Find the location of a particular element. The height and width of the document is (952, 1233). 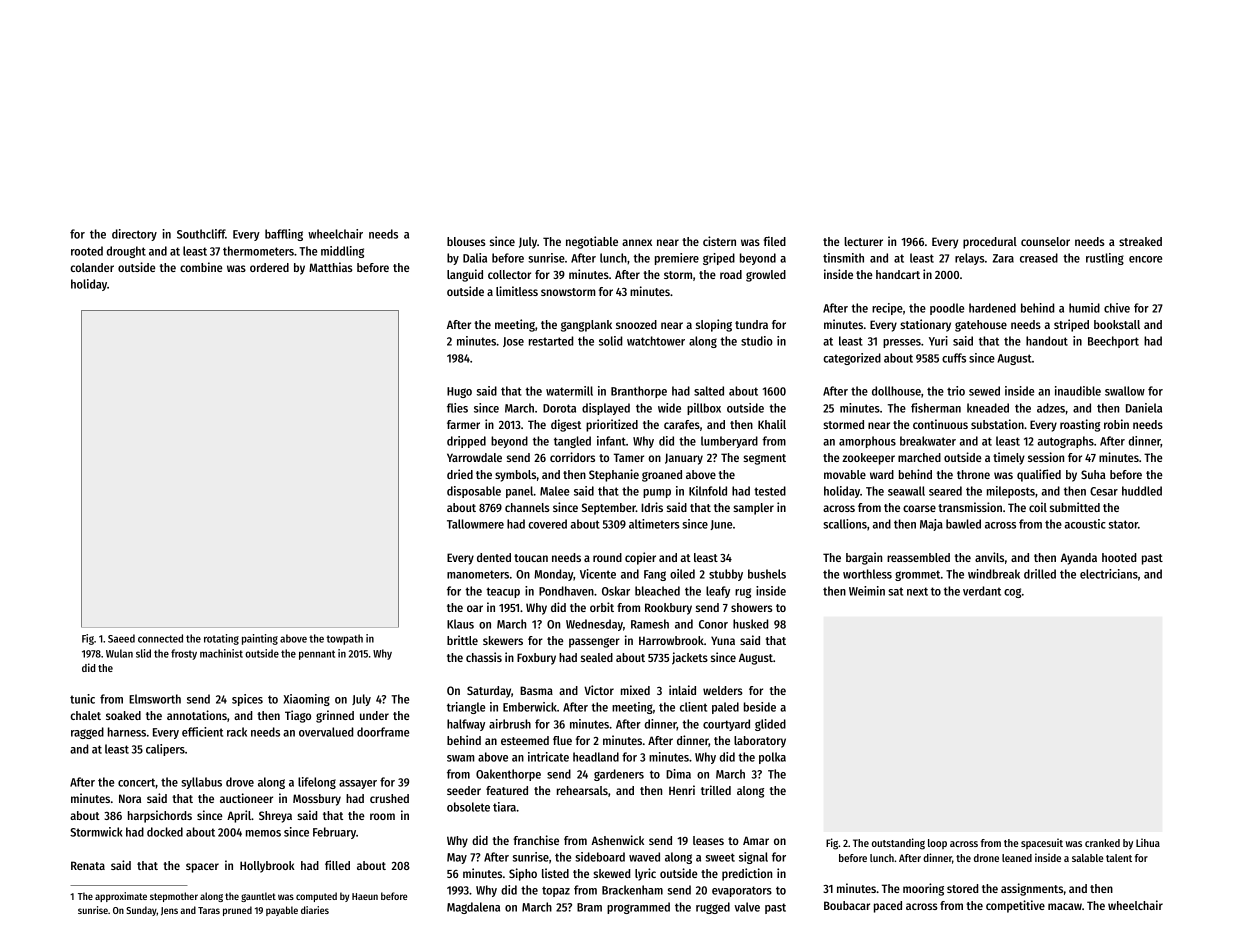

Foxbury is located at coordinates (536, 659).
